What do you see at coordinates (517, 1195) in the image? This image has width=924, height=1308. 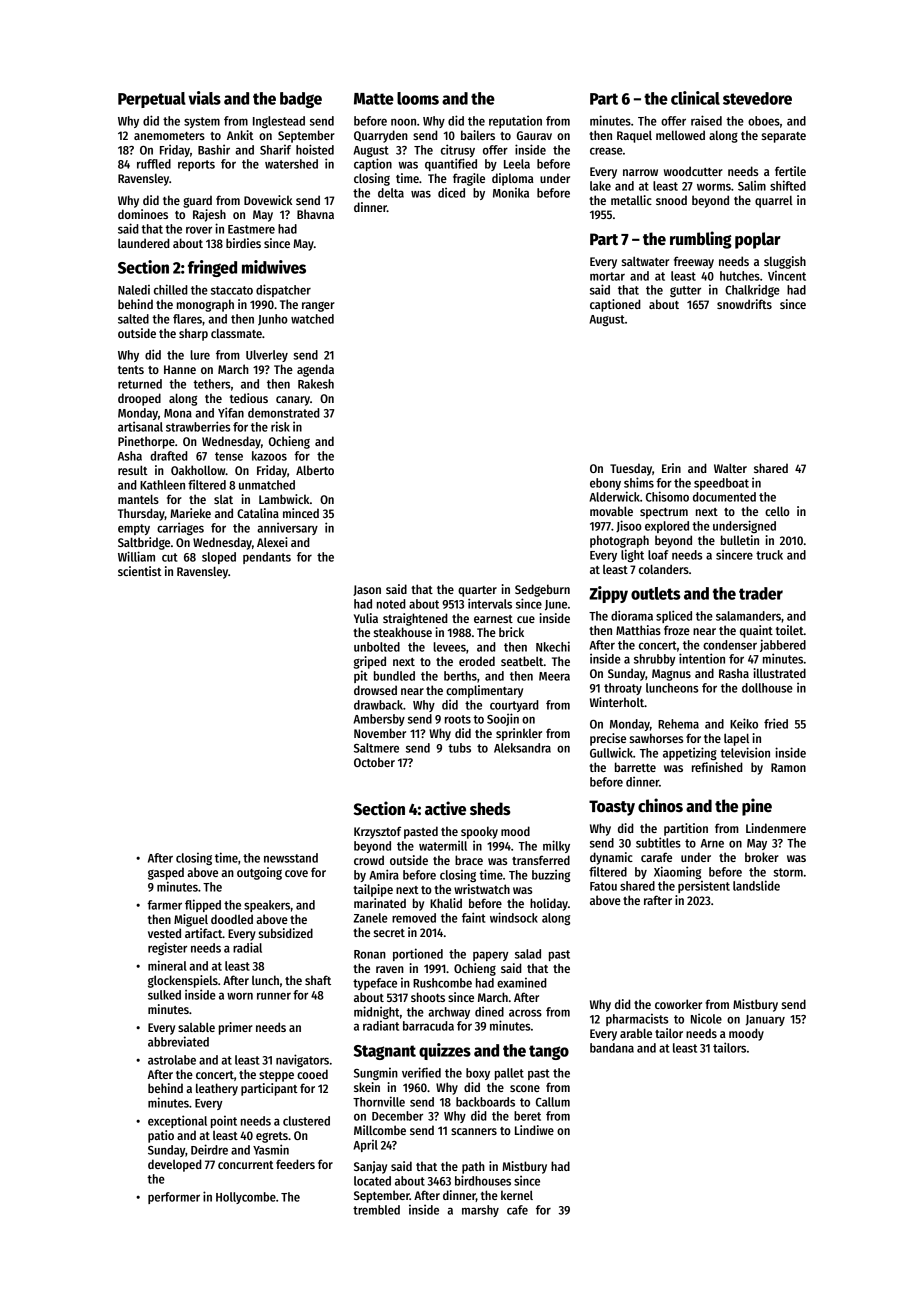 I see `kernel` at bounding box center [517, 1195].
